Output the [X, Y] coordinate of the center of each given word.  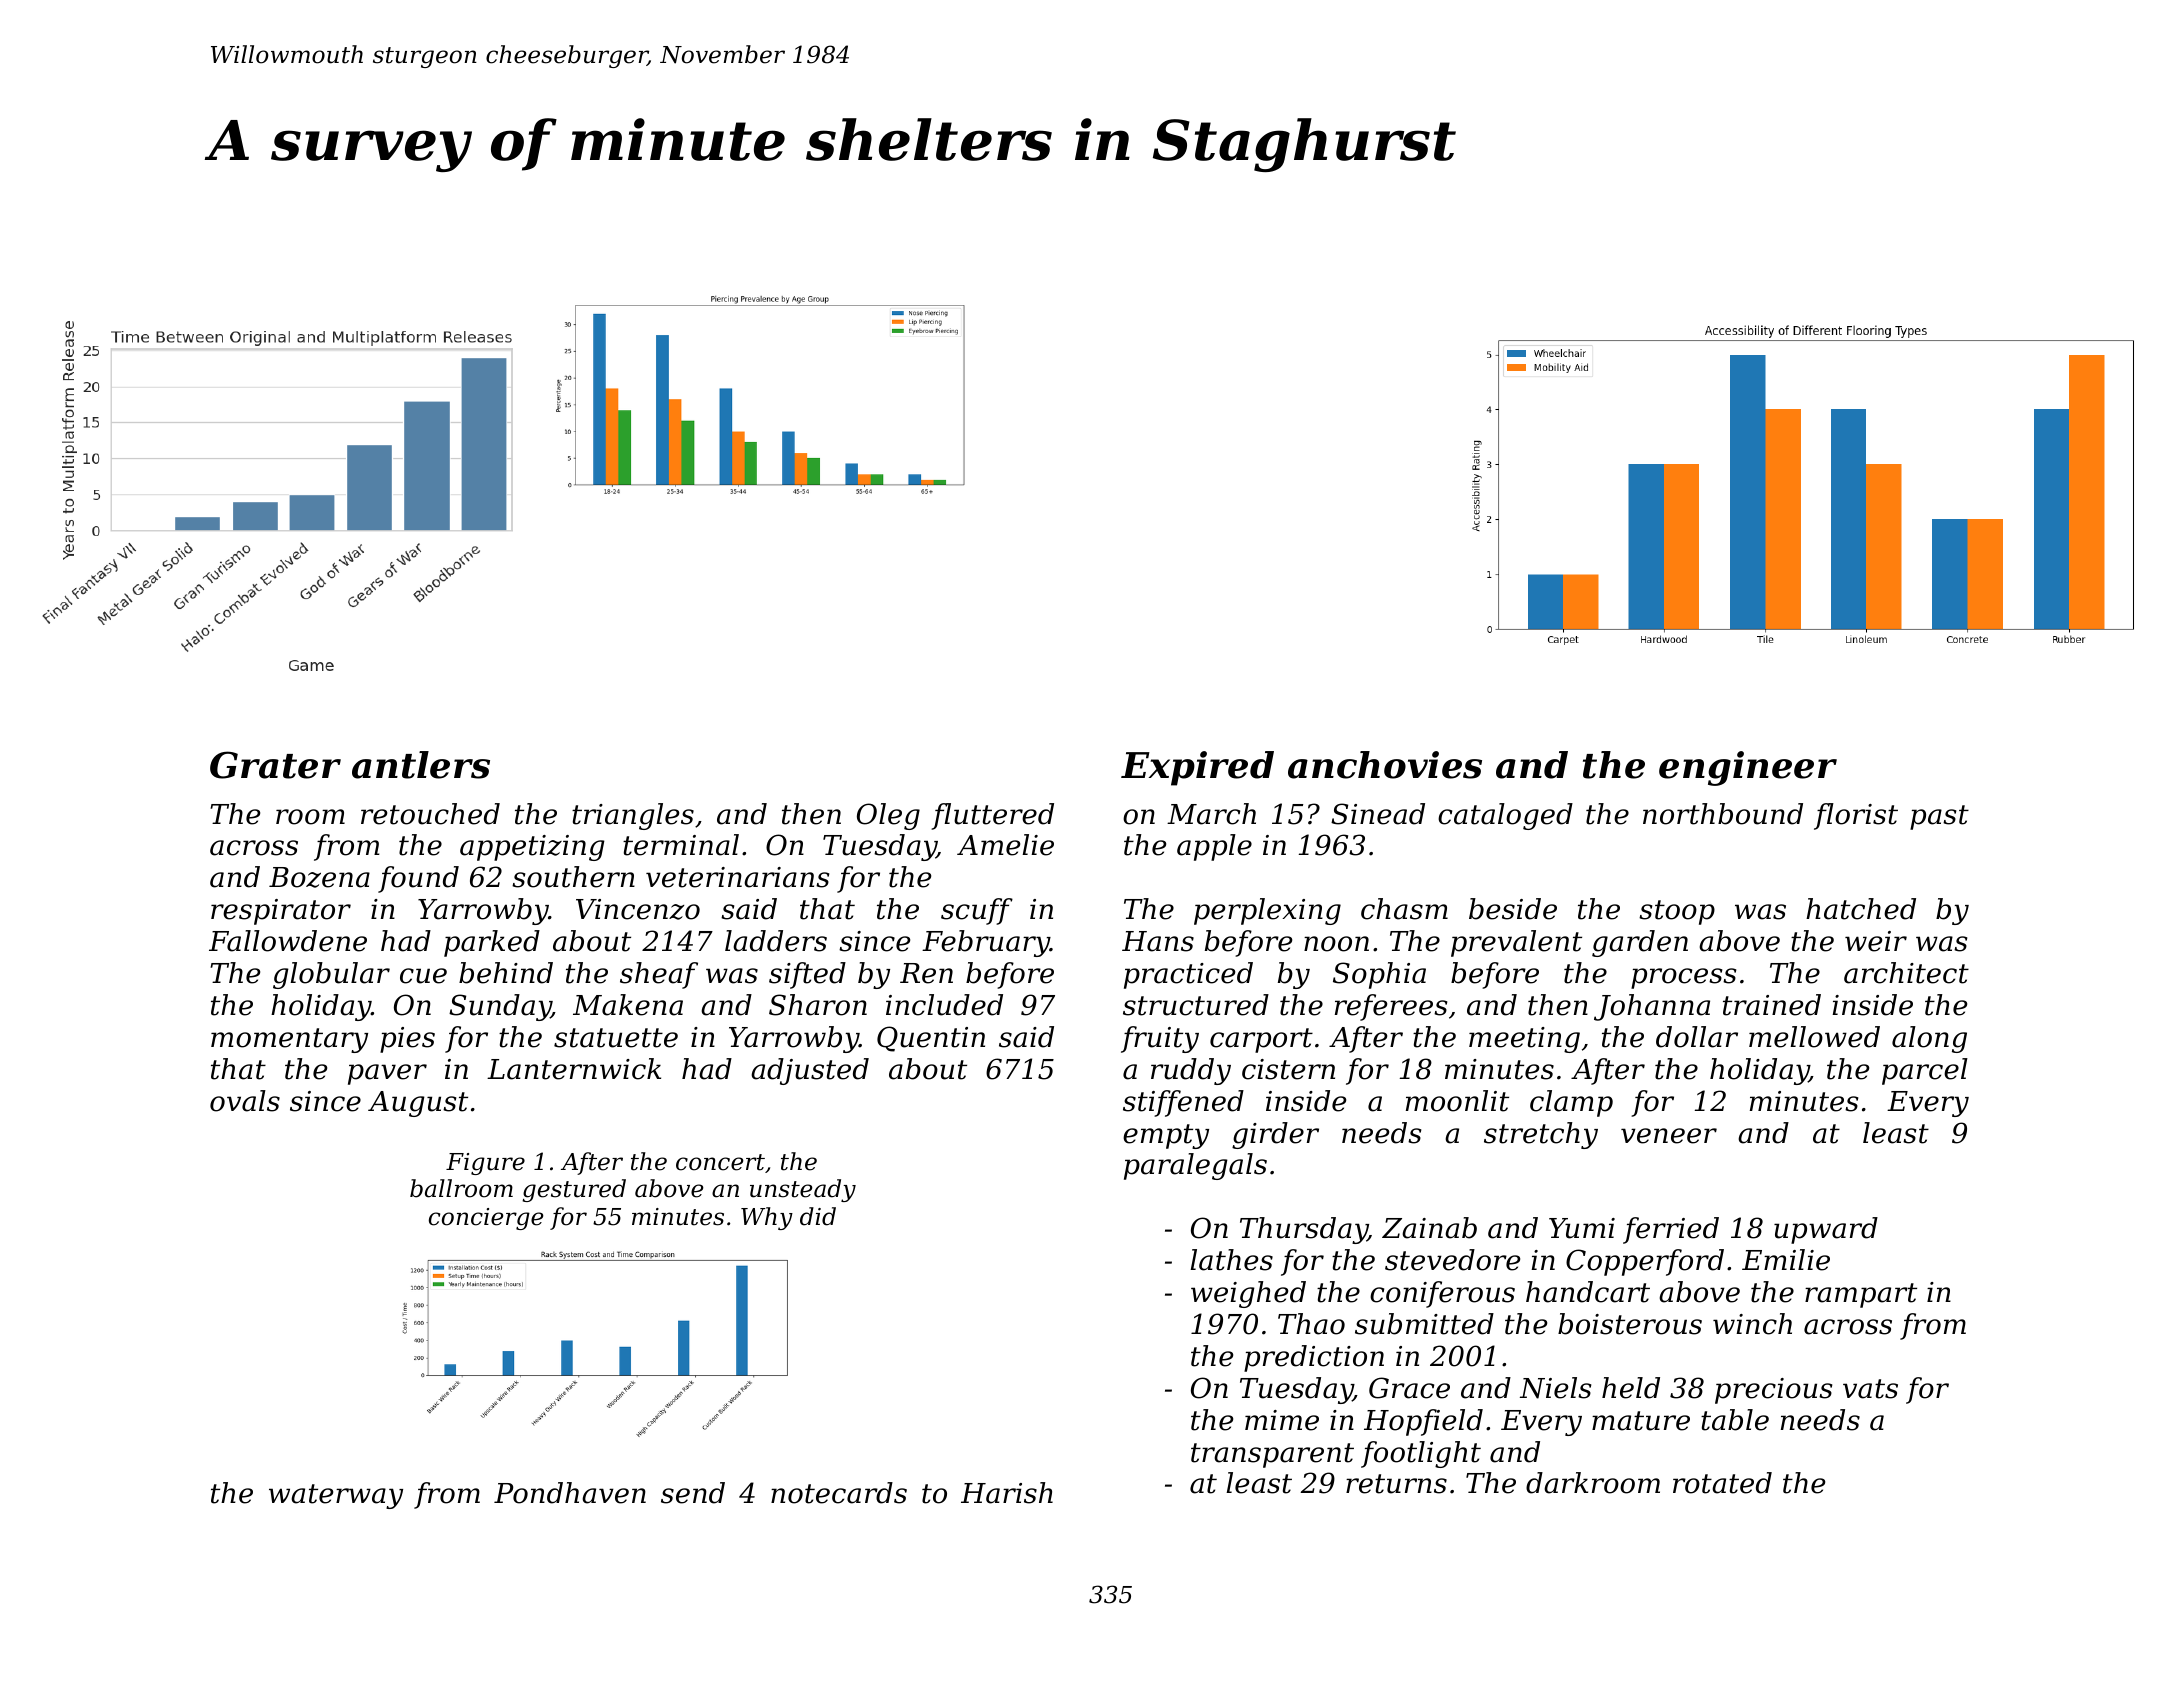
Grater [275, 765]
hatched [1861, 909]
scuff [977, 911]
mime [1282, 1420]
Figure [485, 1164]
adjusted [810, 1071]
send [693, 1493]
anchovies [1385, 765]
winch [1752, 1324]
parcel [1925, 1071]
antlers [421, 765]
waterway [336, 1496]
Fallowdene [288, 941]
